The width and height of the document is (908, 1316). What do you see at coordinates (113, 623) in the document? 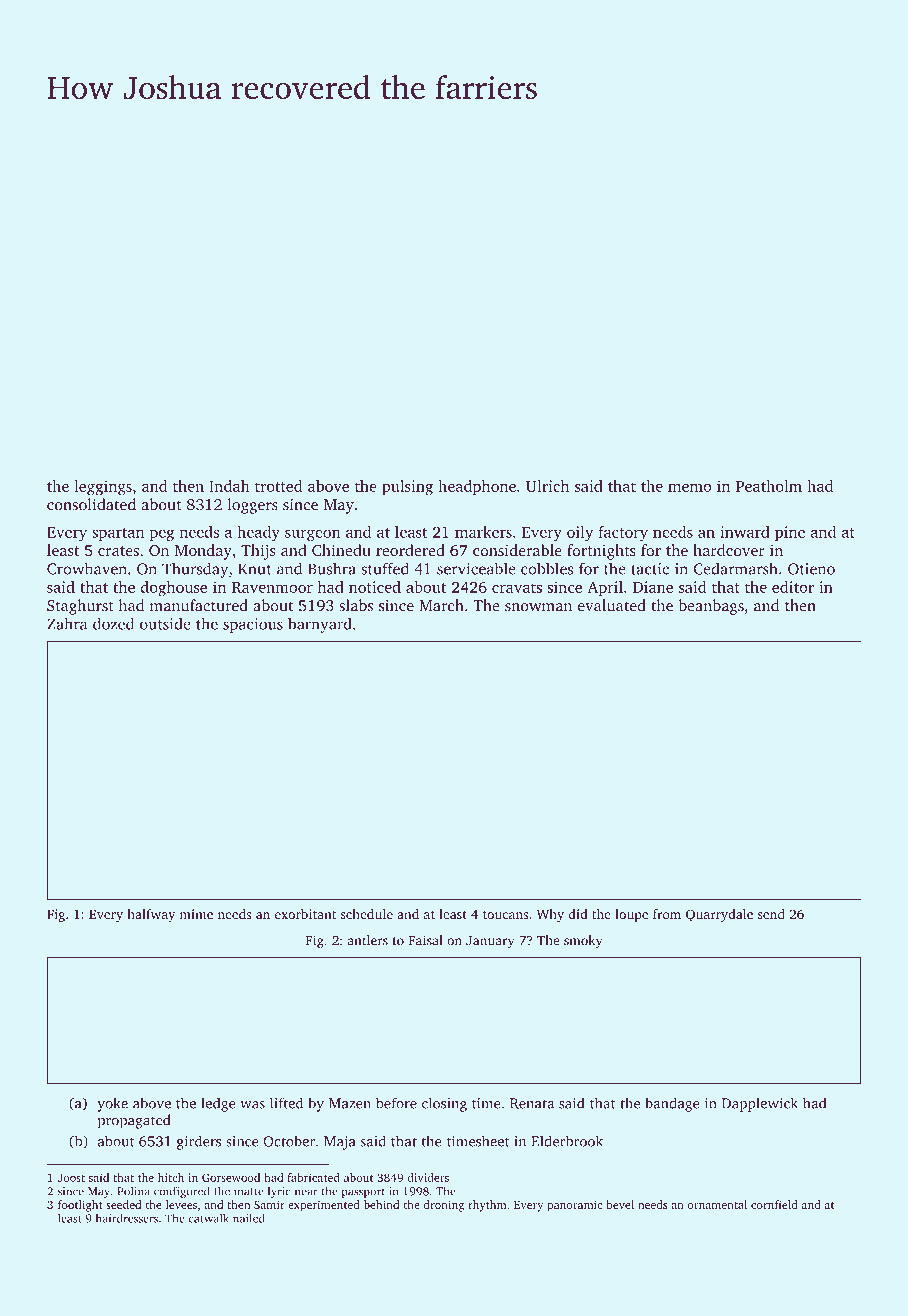
I see `dozed` at bounding box center [113, 623].
